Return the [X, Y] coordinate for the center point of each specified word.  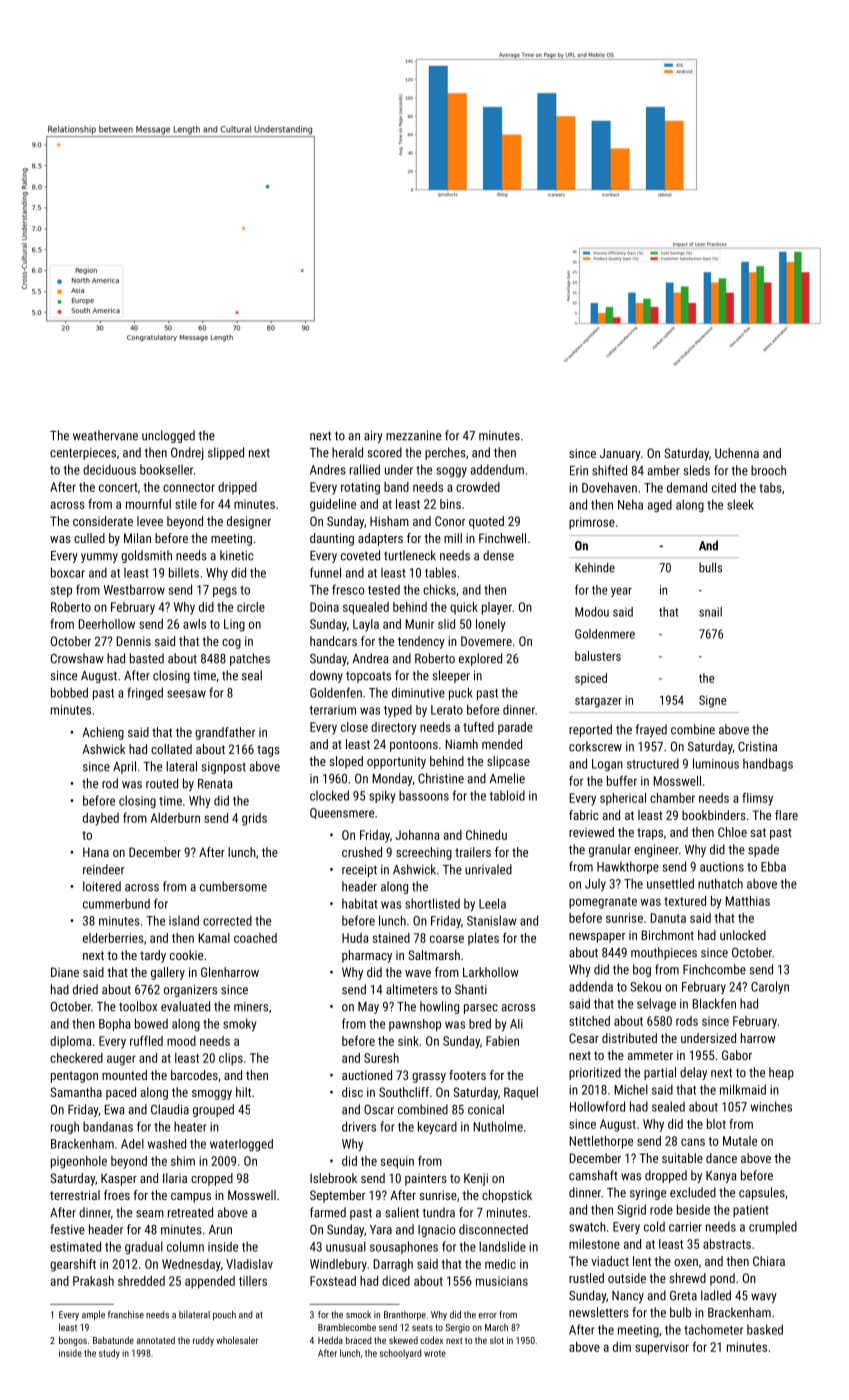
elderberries [113, 938]
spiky [382, 796]
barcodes [194, 1075]
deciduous [109, 469]
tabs [770, 487]
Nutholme [498, 1126]
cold [654, 1226]
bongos [73, 1341]
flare [786, 815]
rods [687, 1021]
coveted [360, 555]
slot [497, 1340]
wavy [764, 1298]
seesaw [186, 694]
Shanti [471, 989]
